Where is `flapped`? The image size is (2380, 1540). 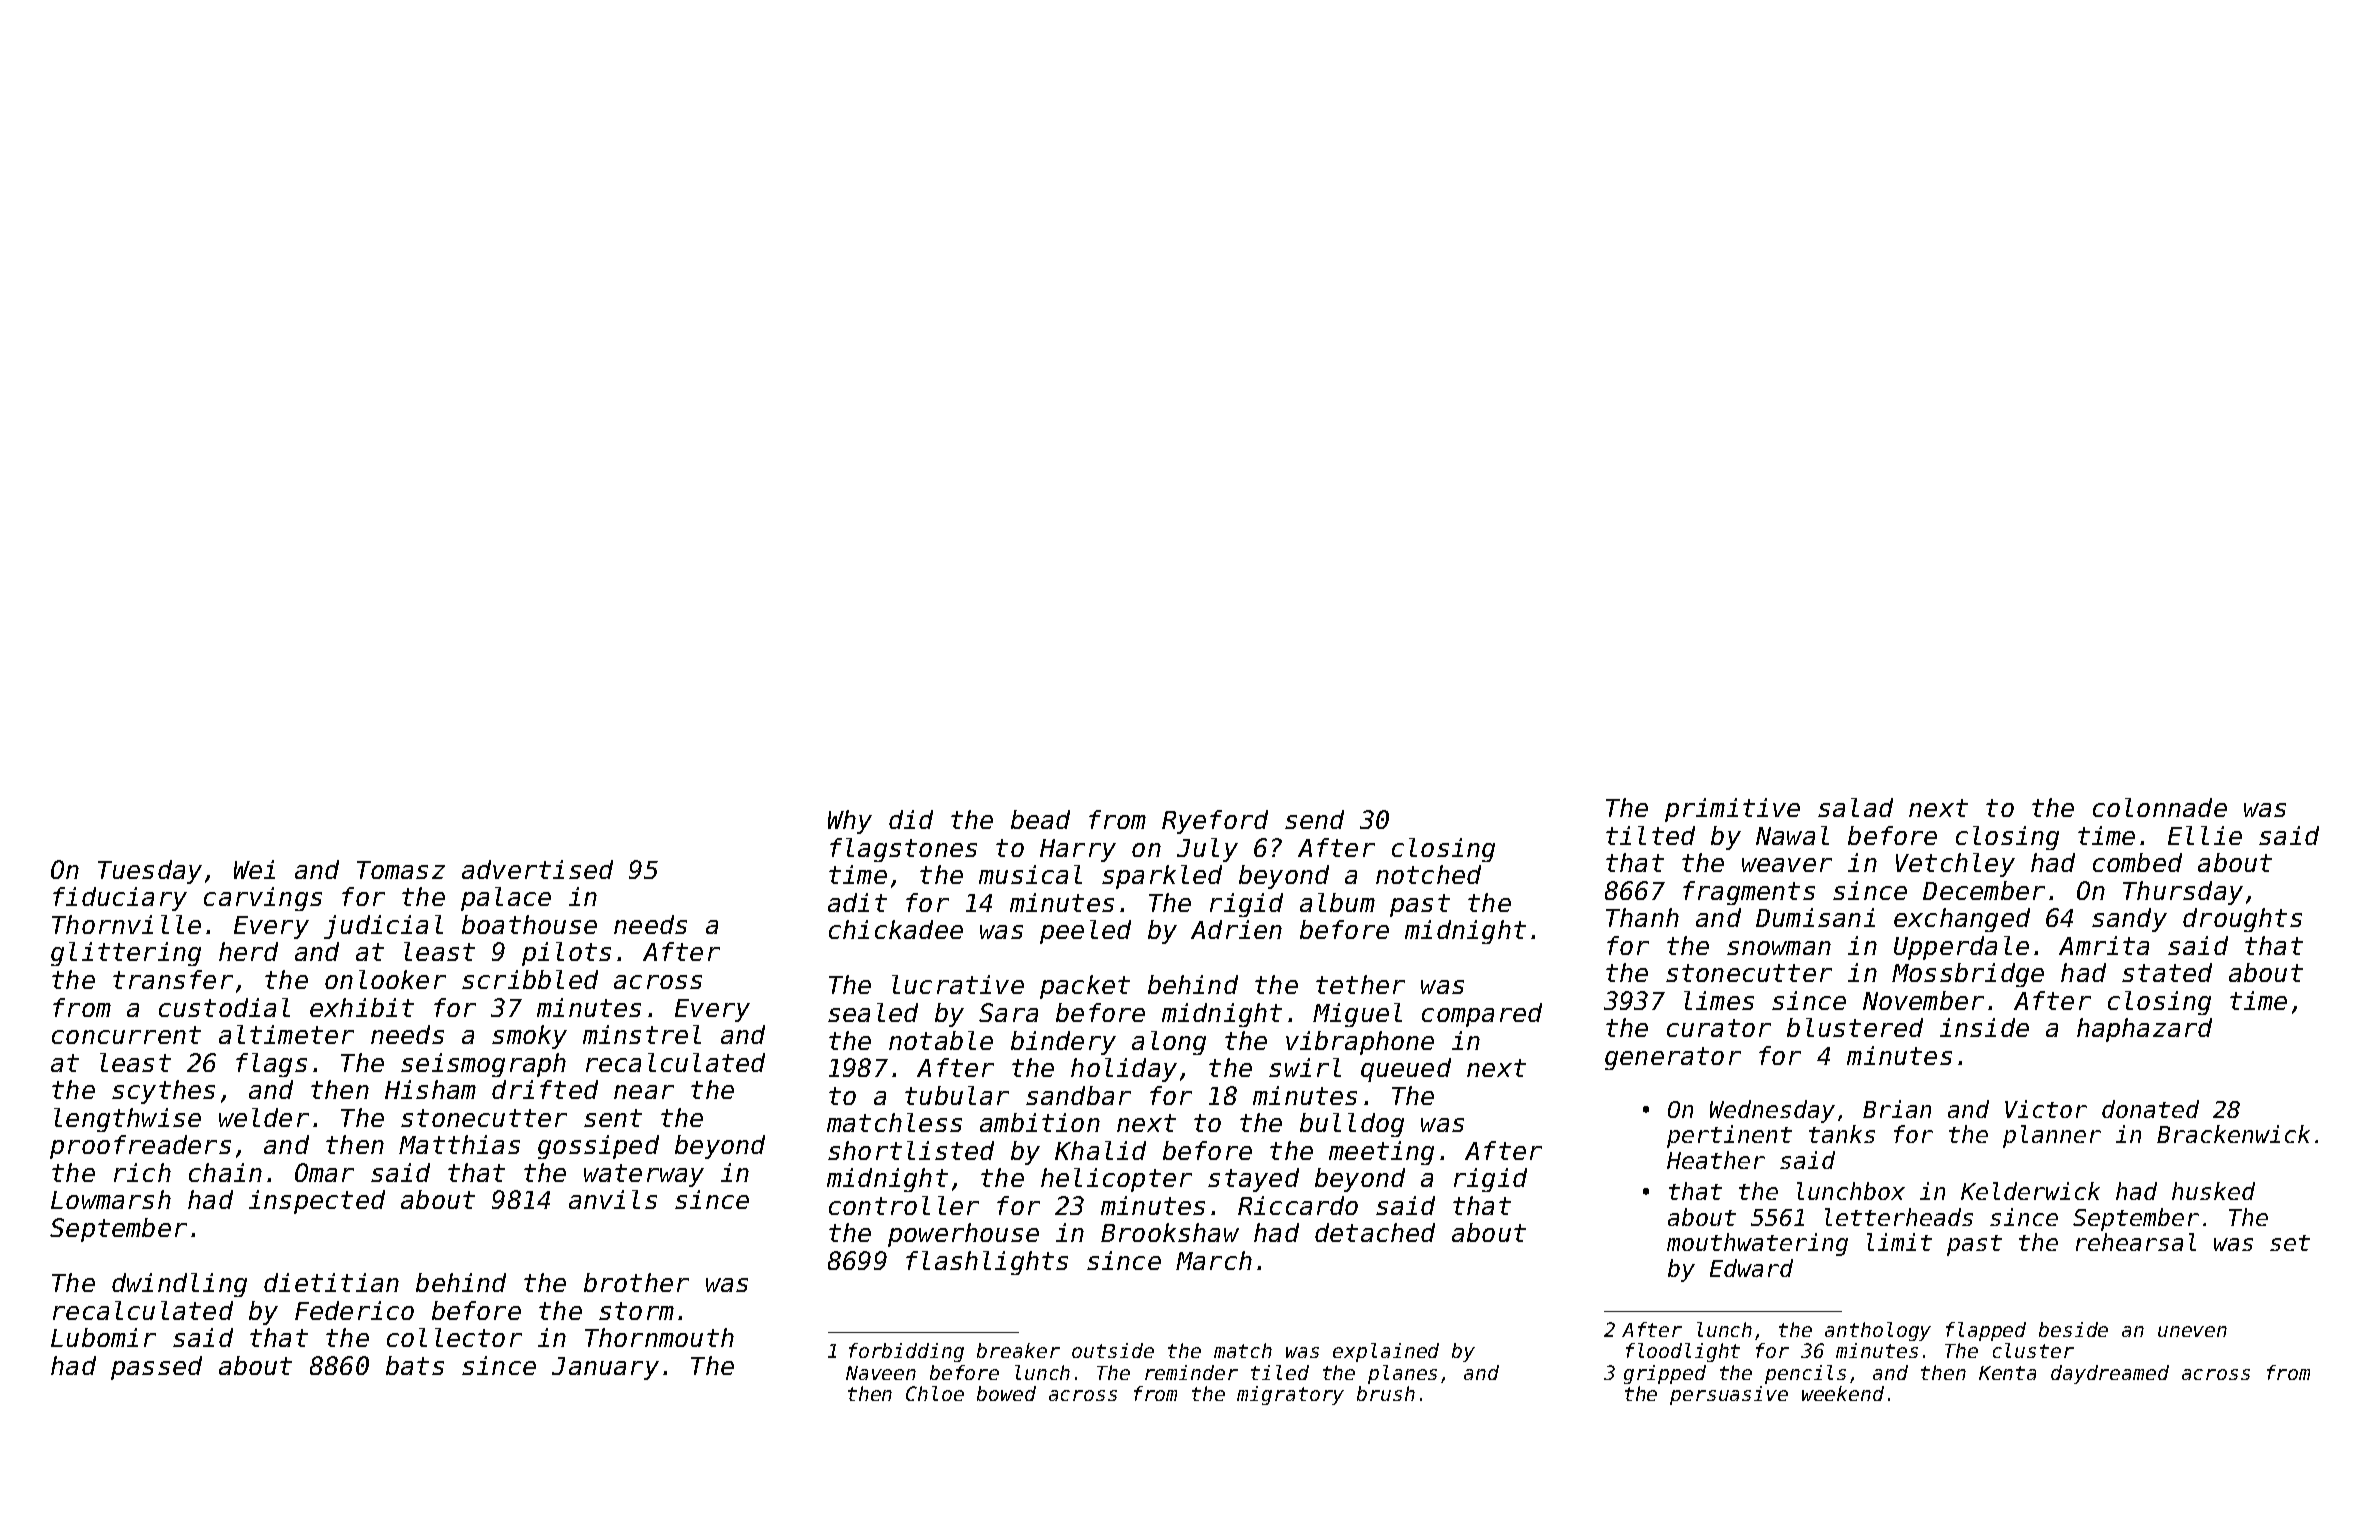
flapped is located at coordinates (1986, 1331).
